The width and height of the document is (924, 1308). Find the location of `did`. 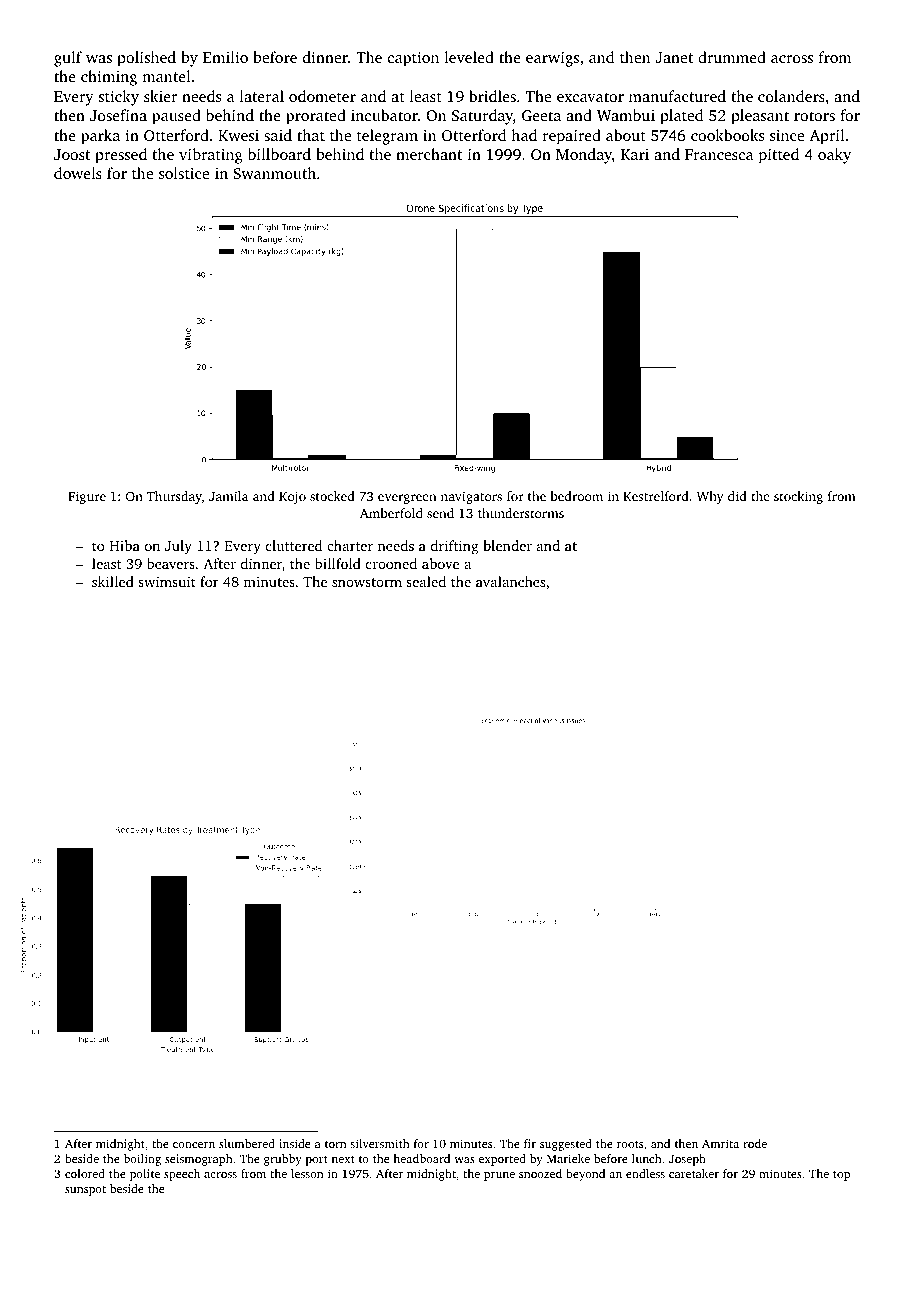

did is located at coordinates (737, 496).
